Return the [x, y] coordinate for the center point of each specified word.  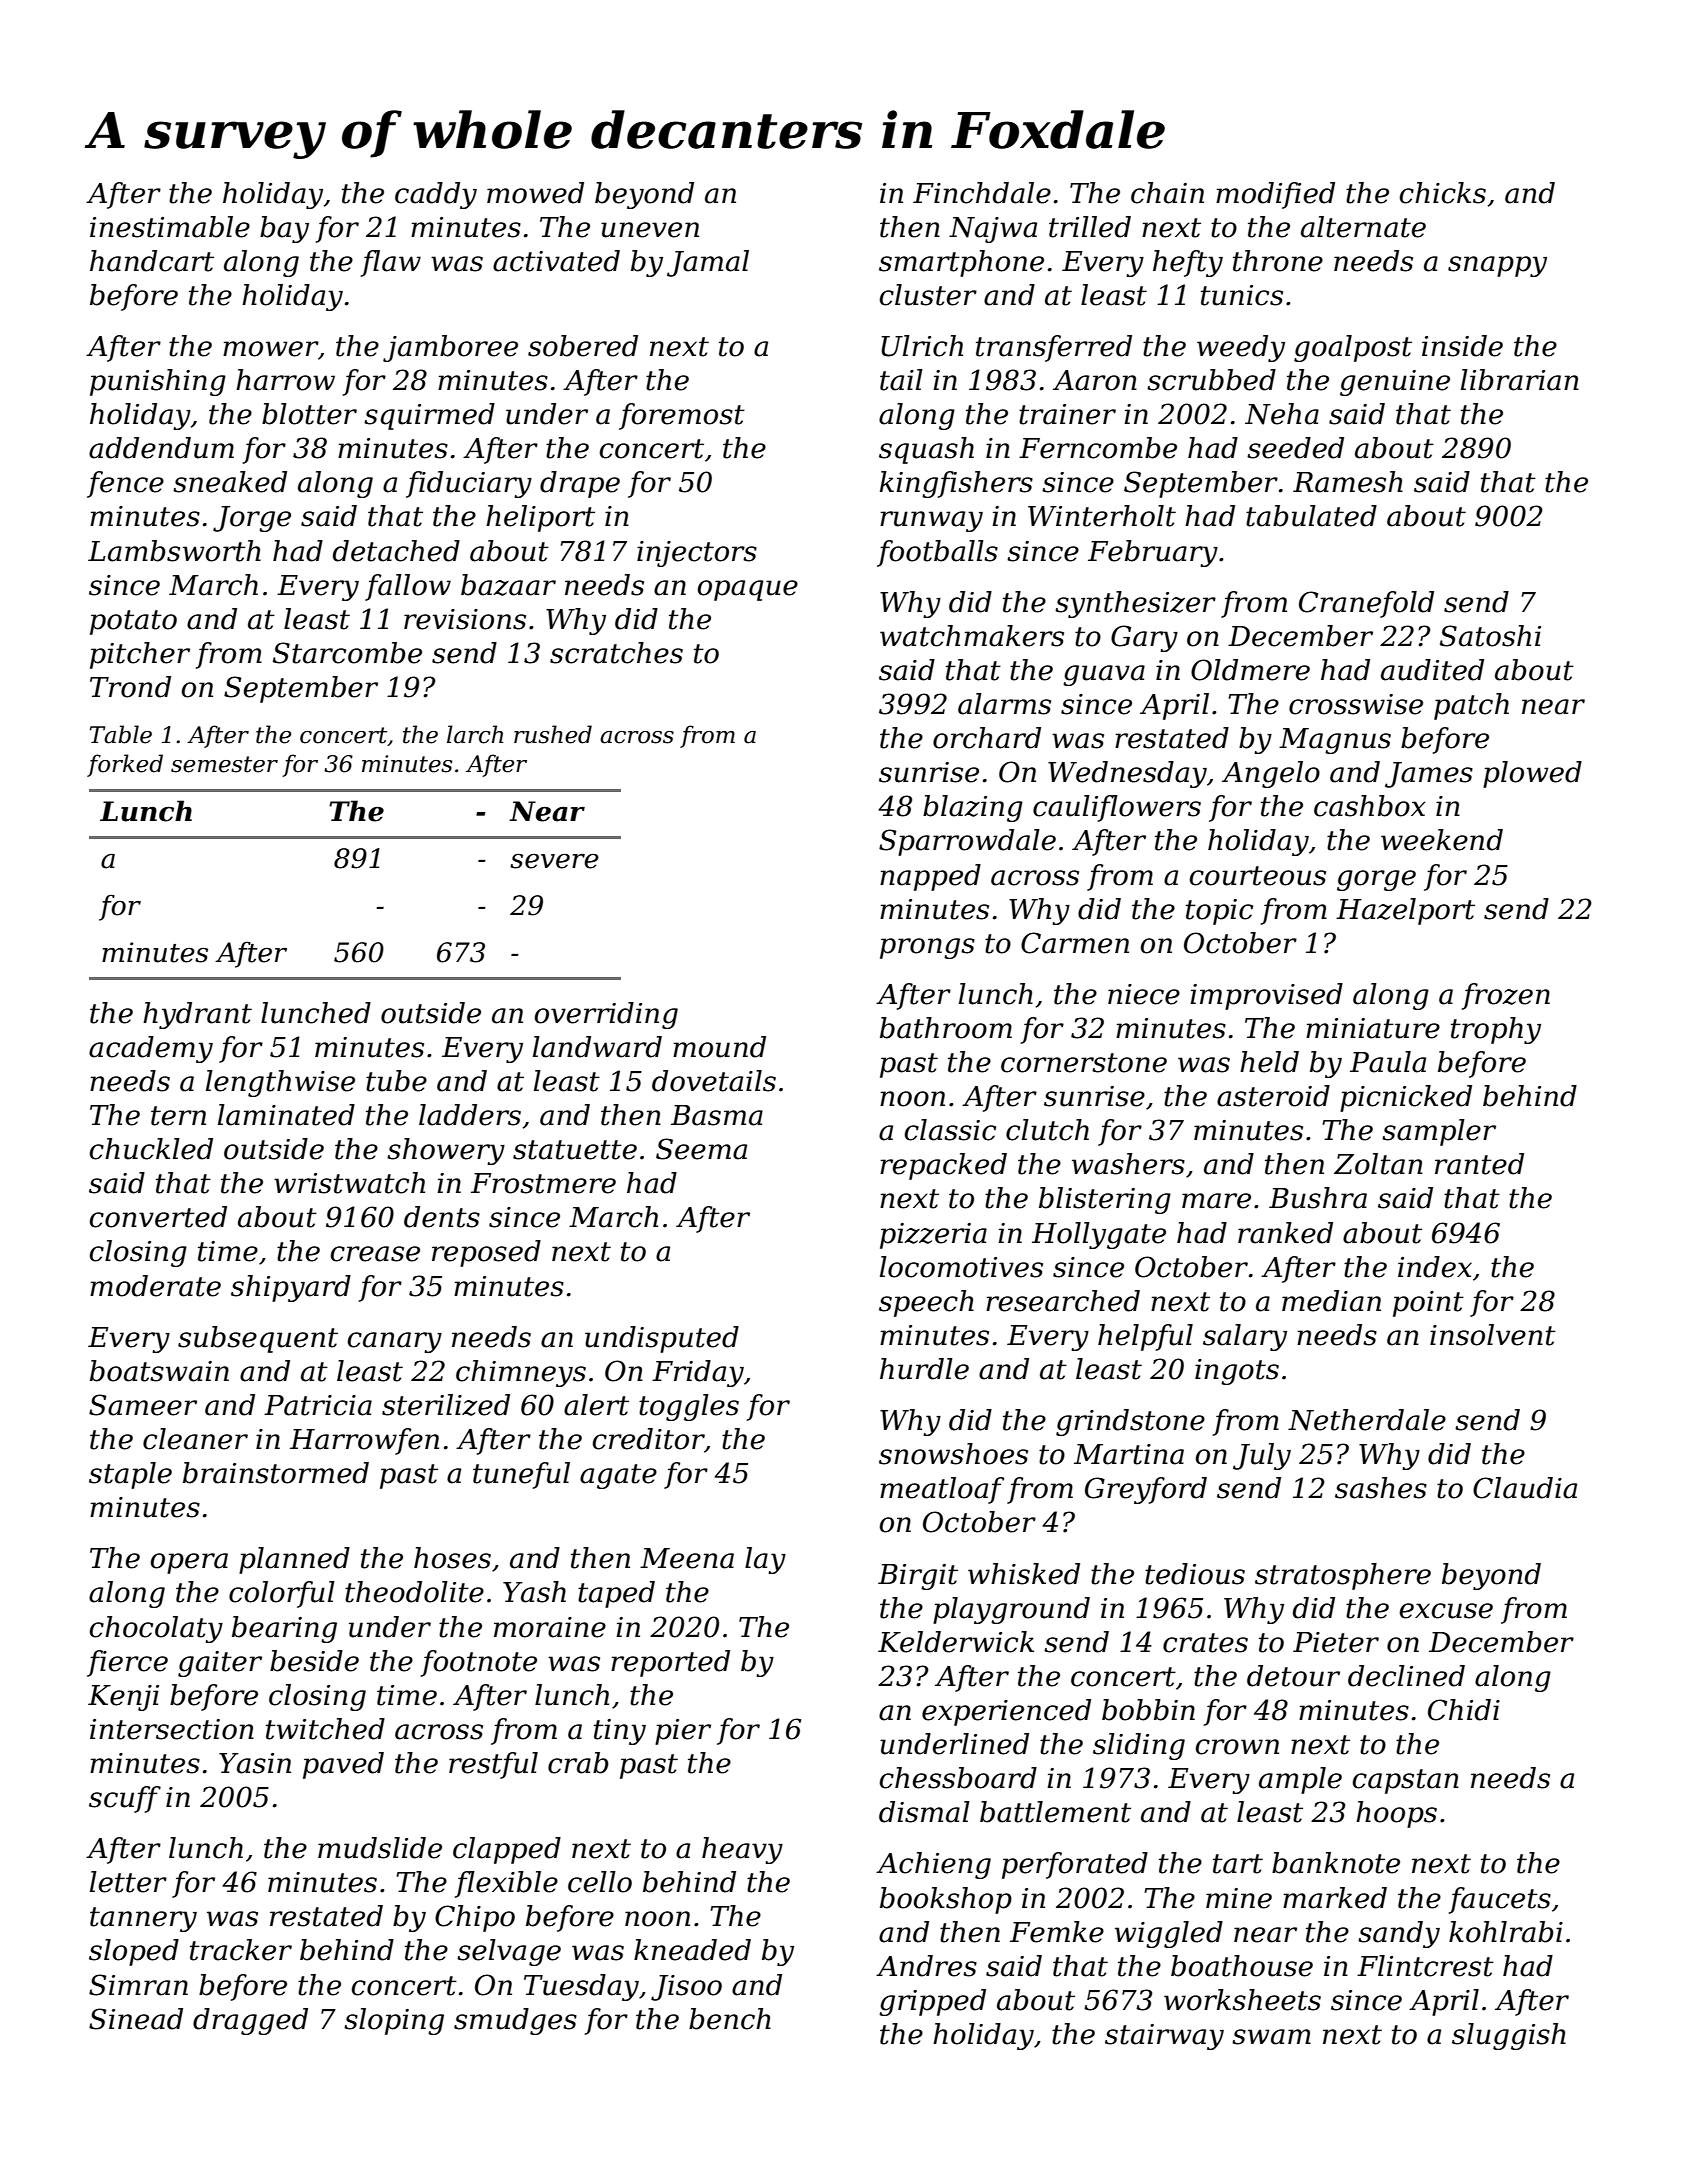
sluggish [1509, 2036]
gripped [932, 2002]
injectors [697, 554]
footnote [478, 1663]
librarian [1520, 380]
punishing [158, 382]
